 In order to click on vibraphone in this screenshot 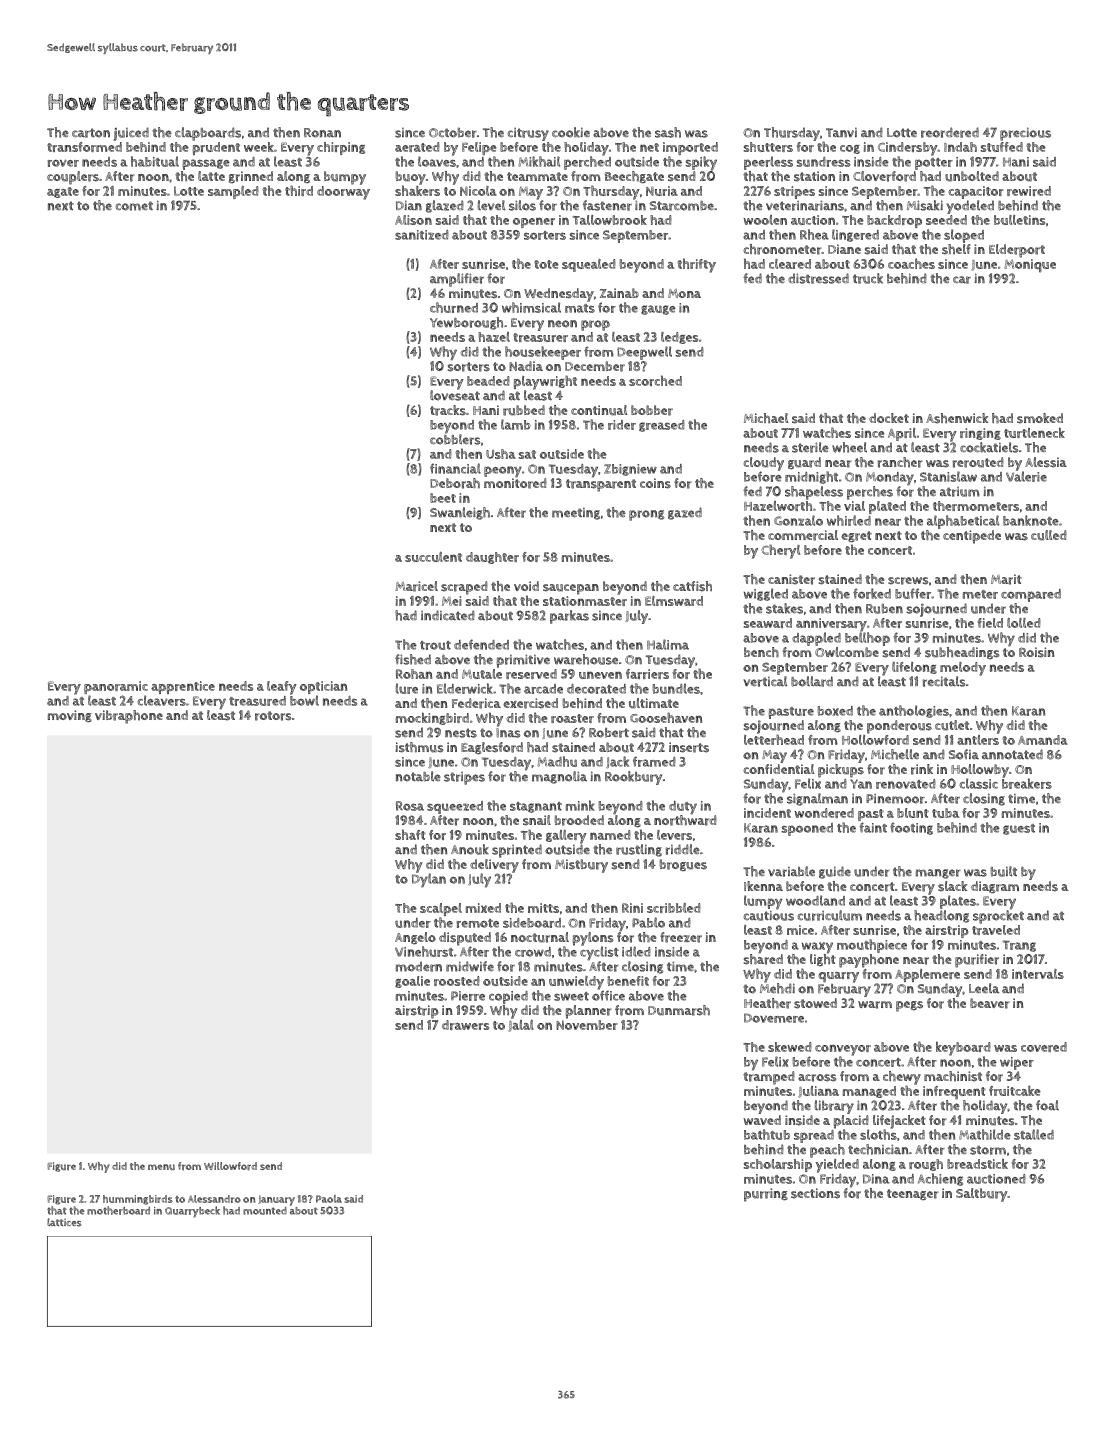, I will do `click(129, 717)`.
